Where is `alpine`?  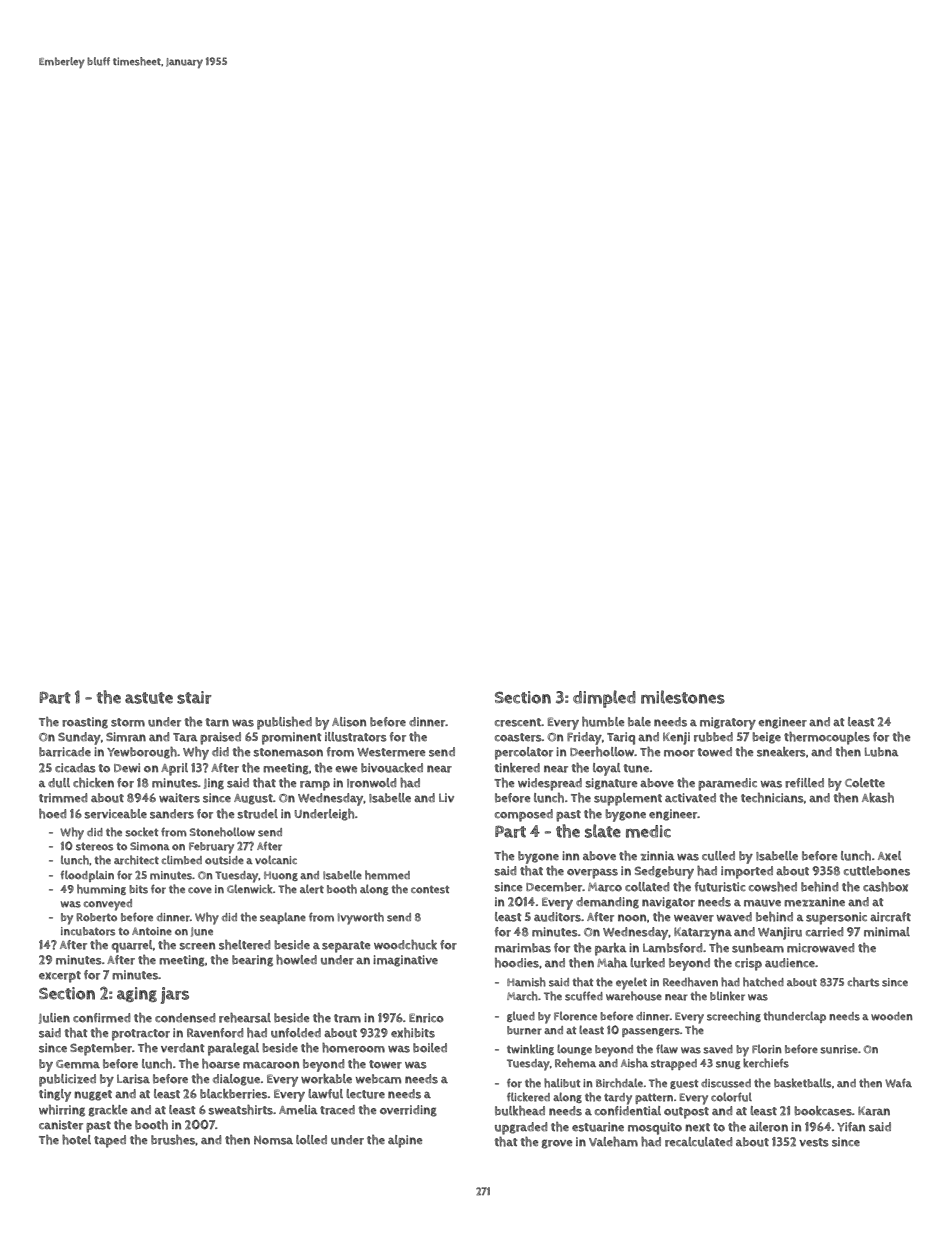 alpine is located at coordinates (405, 1141).
